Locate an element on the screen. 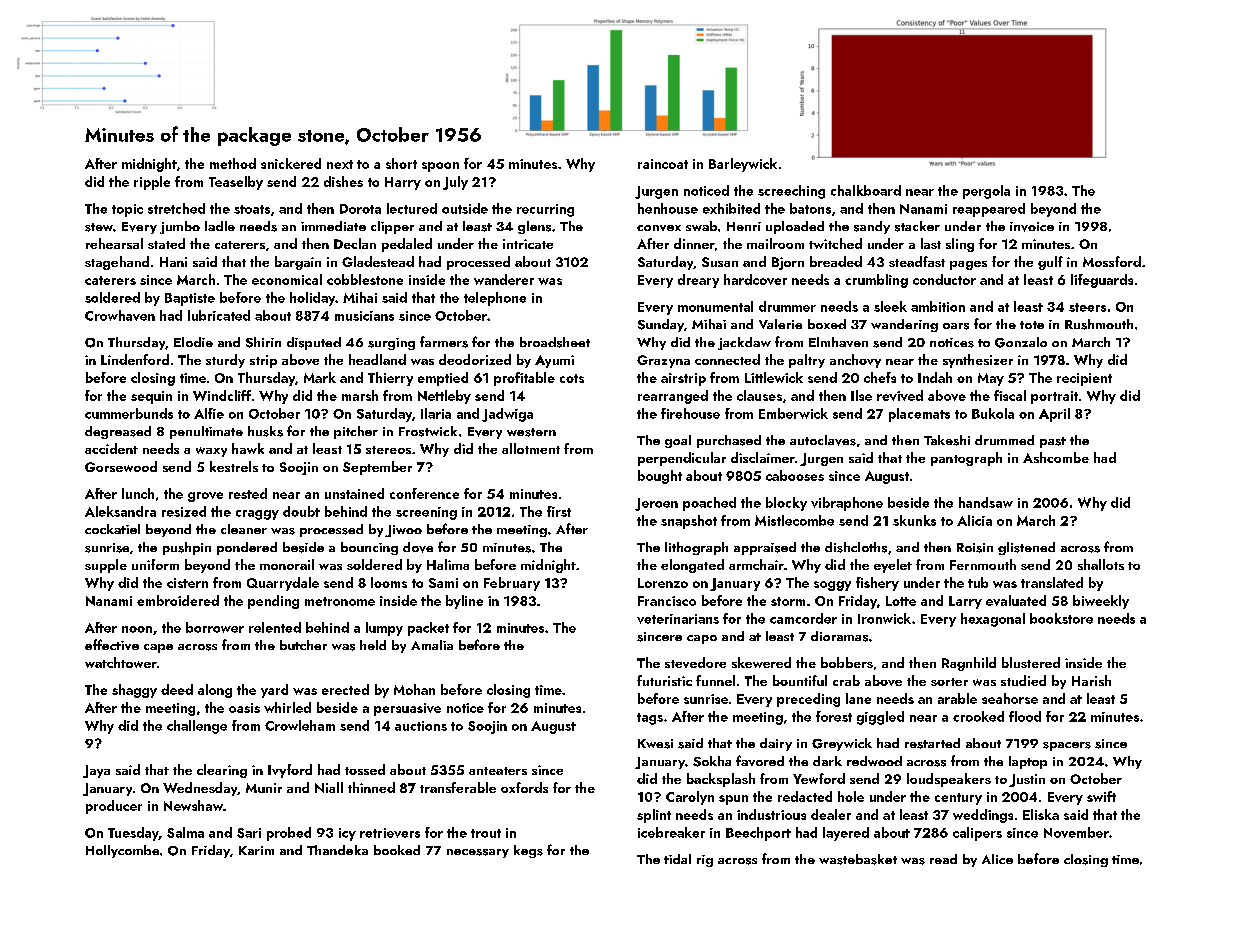 Image resolution: width=1233 pixels, height=952 pixels. funnel is located at coordinates (715, 680).
